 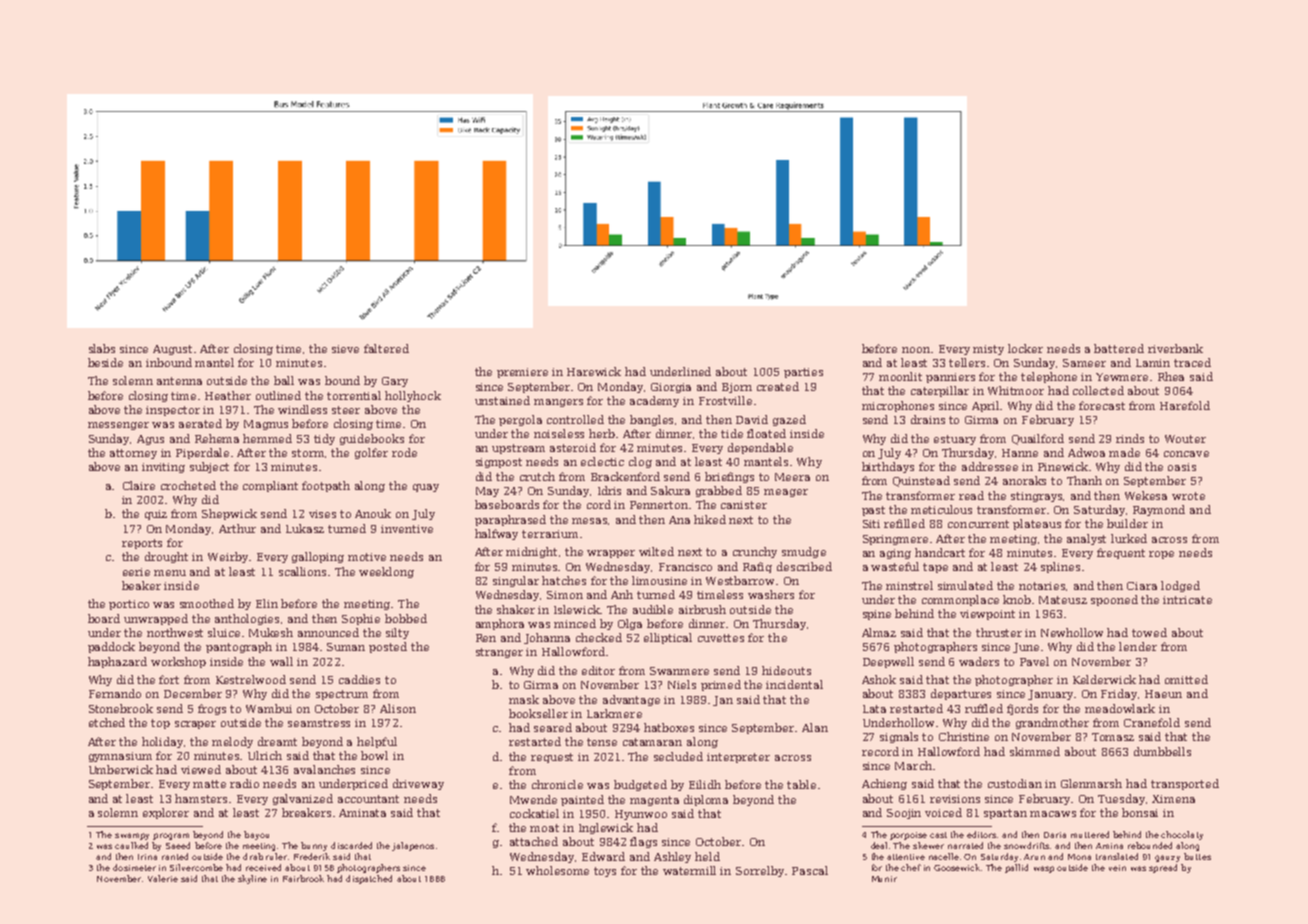 What do you see at coordinates (605, 872) in the screenshot?
I see `toys` at bounding box center [605, 872].
